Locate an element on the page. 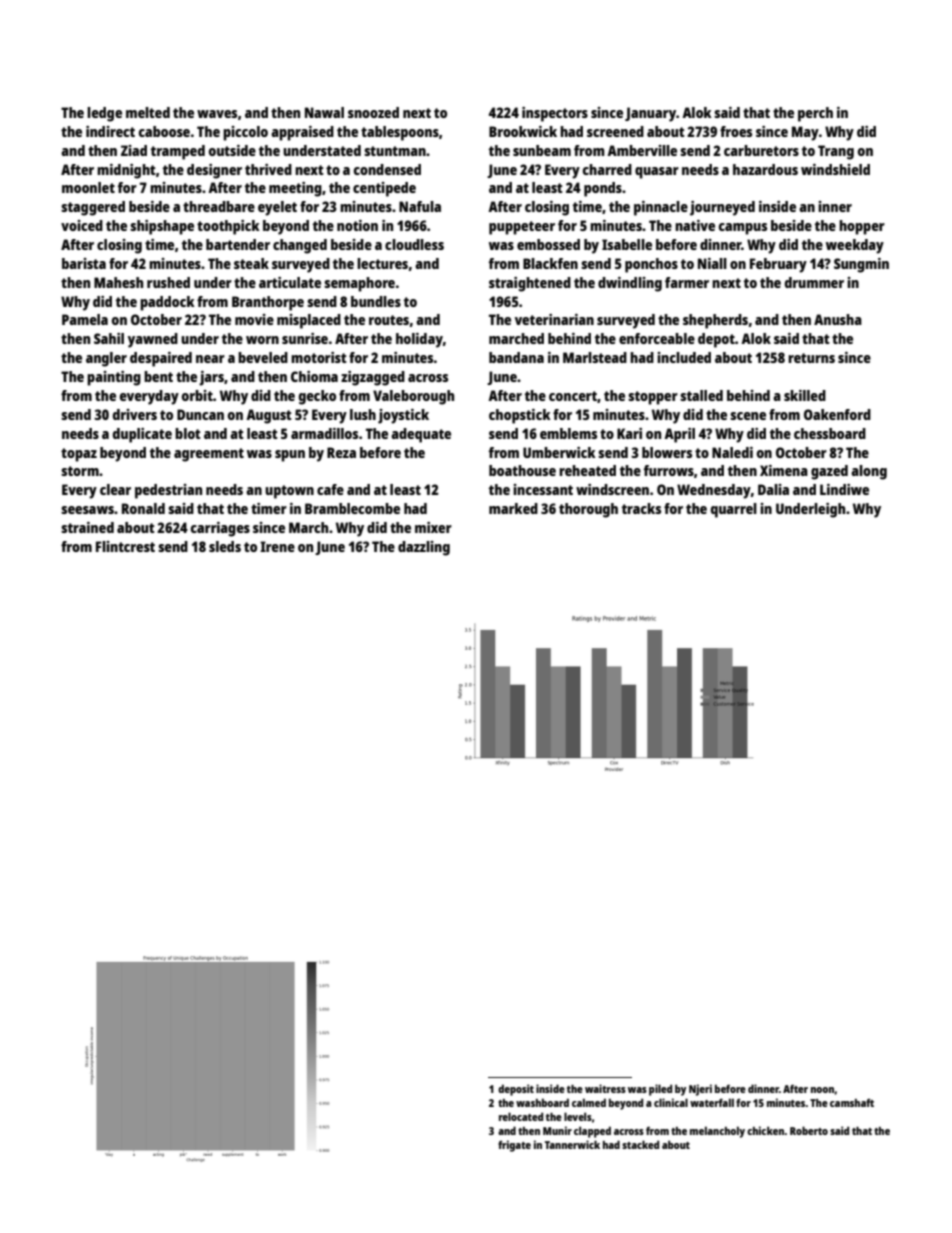  dazzling is located at coordinates (424, 548).
